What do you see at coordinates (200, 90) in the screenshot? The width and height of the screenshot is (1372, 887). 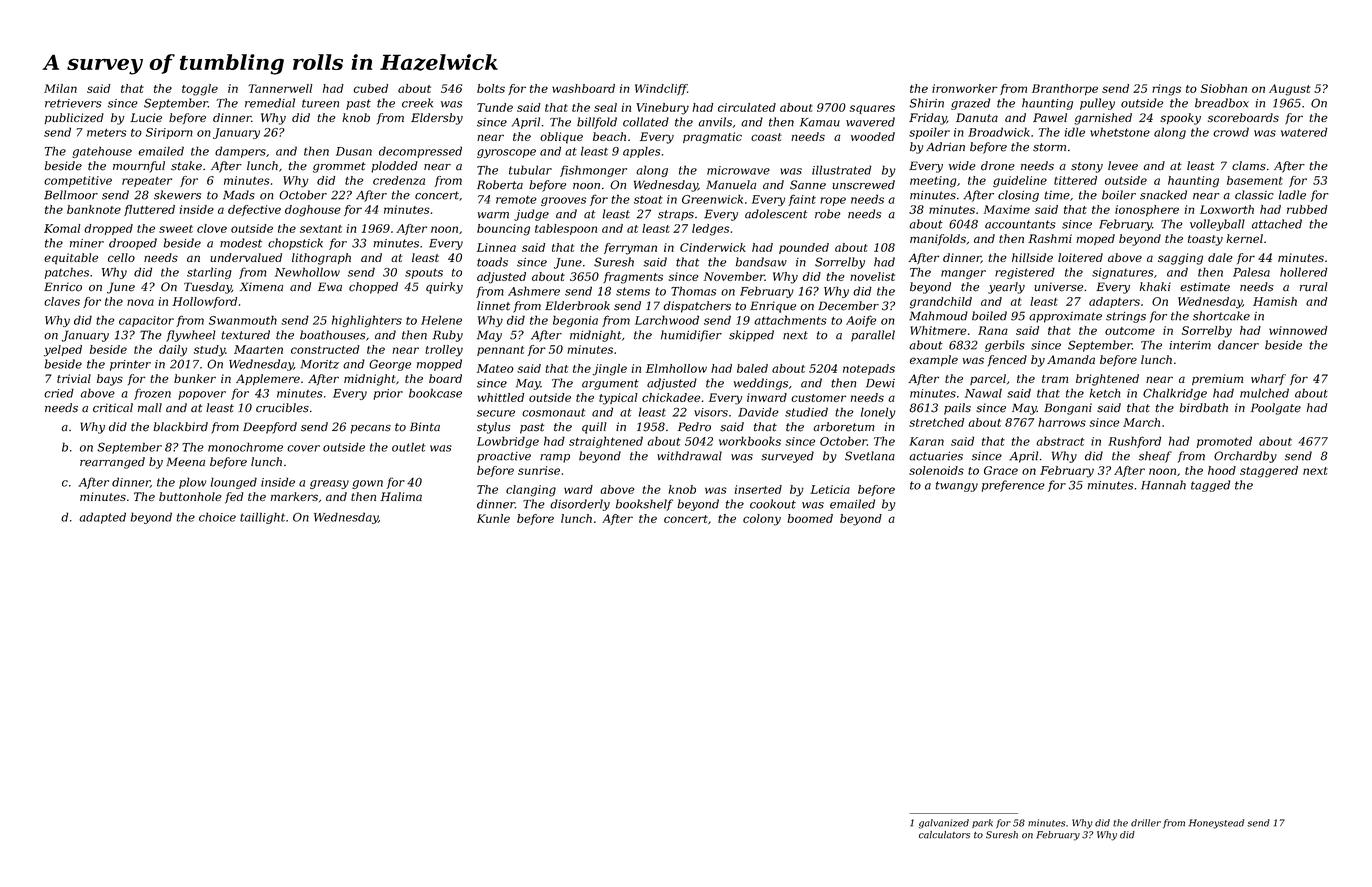 I see `toggle` at bounding box center [200, 90].
